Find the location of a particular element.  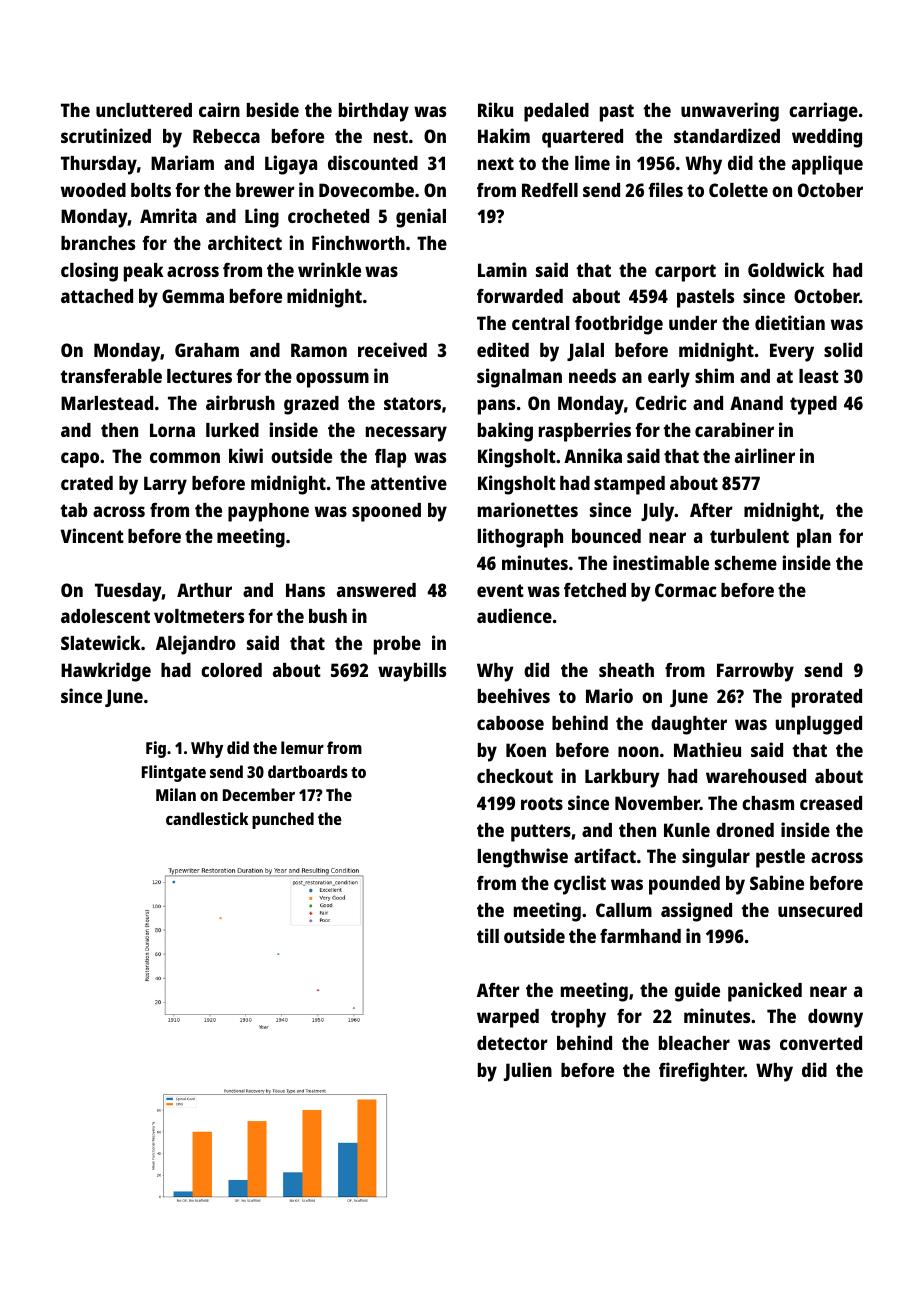

cairn is located at coordinates (219, 109).
